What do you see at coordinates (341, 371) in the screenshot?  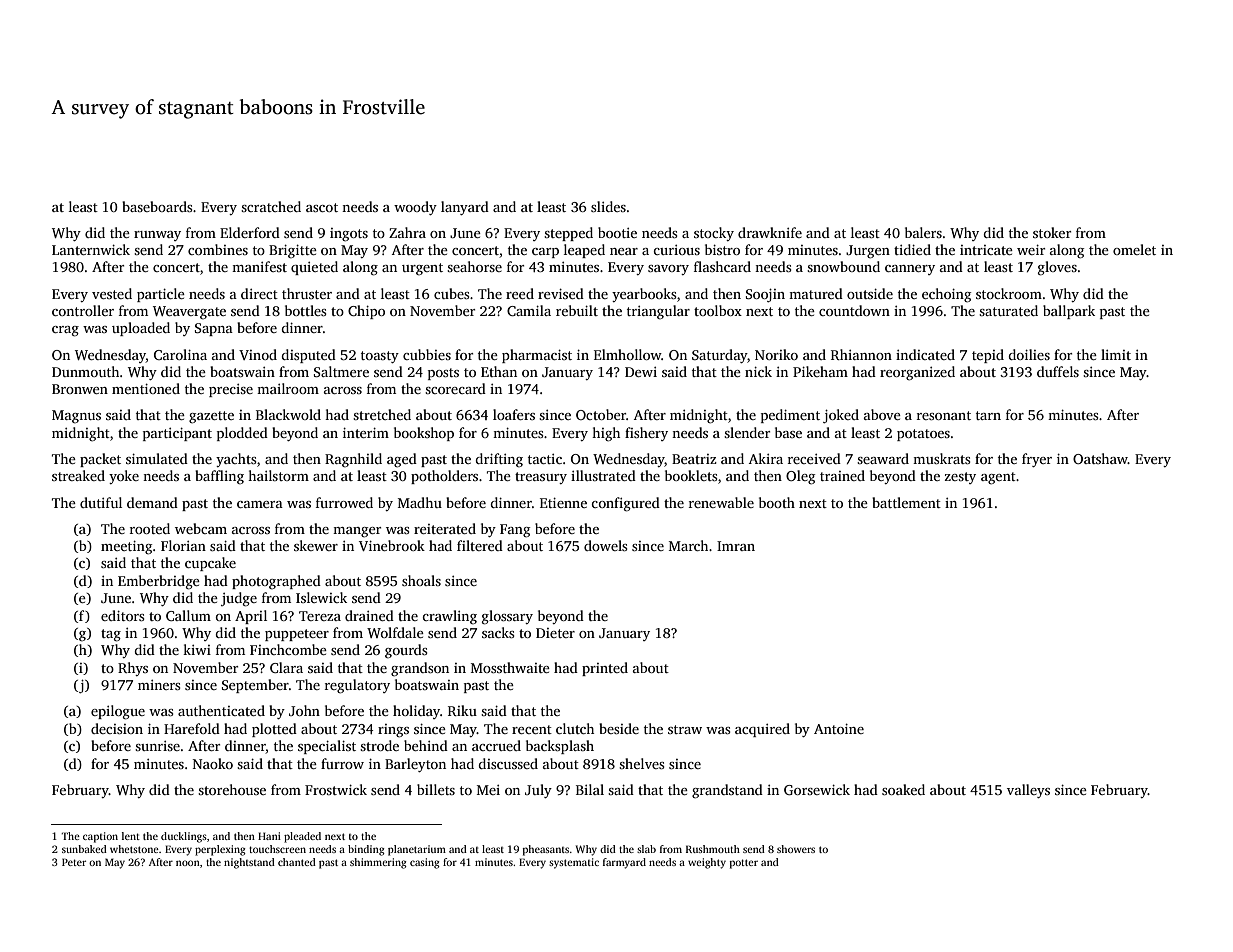 I see `Saltmere` at bounding box center [341, 371].
